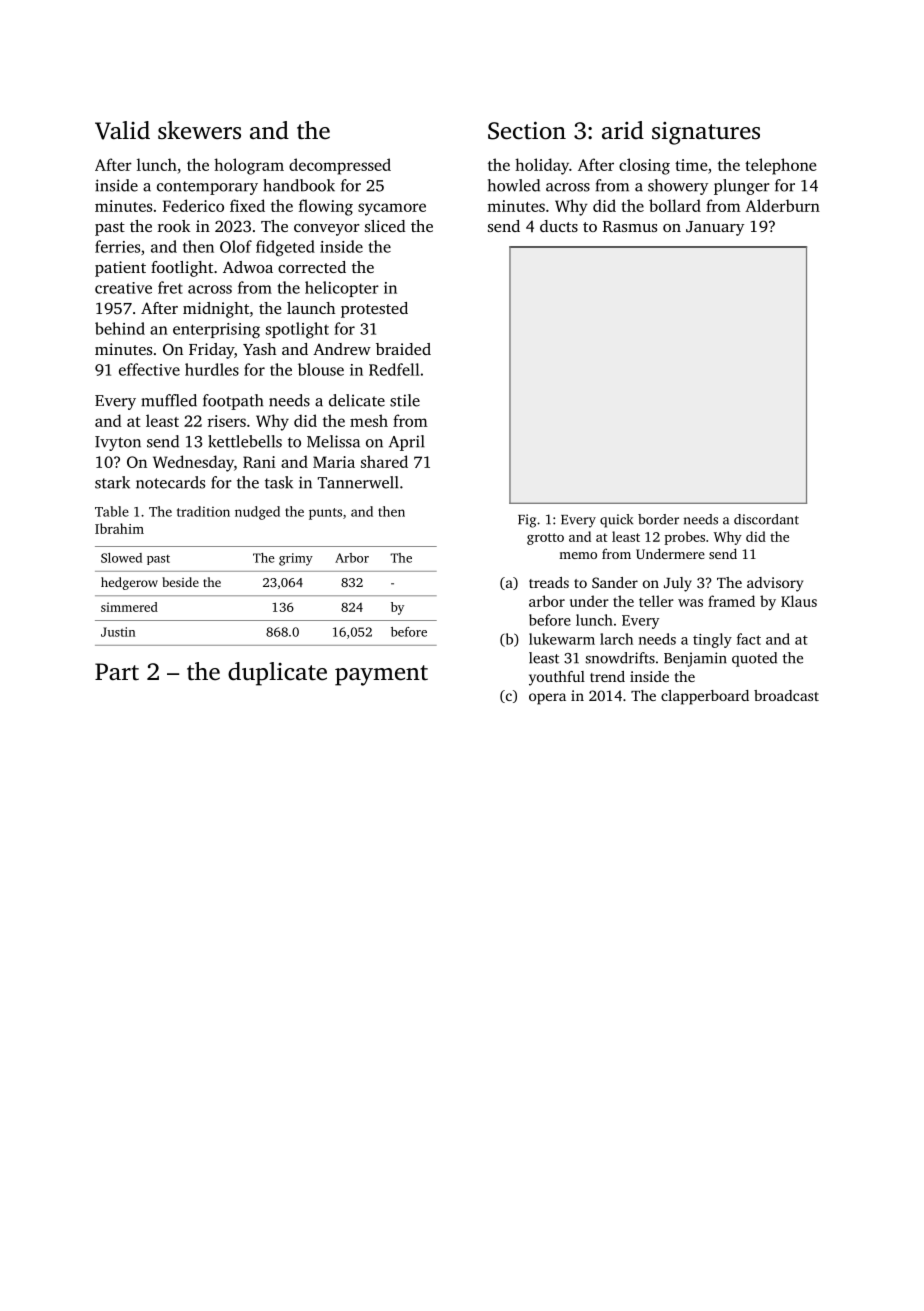 The image size is (924, 1311). Describe the element at coordinates (199, 130) in the page. I see `skewers` at that location.
